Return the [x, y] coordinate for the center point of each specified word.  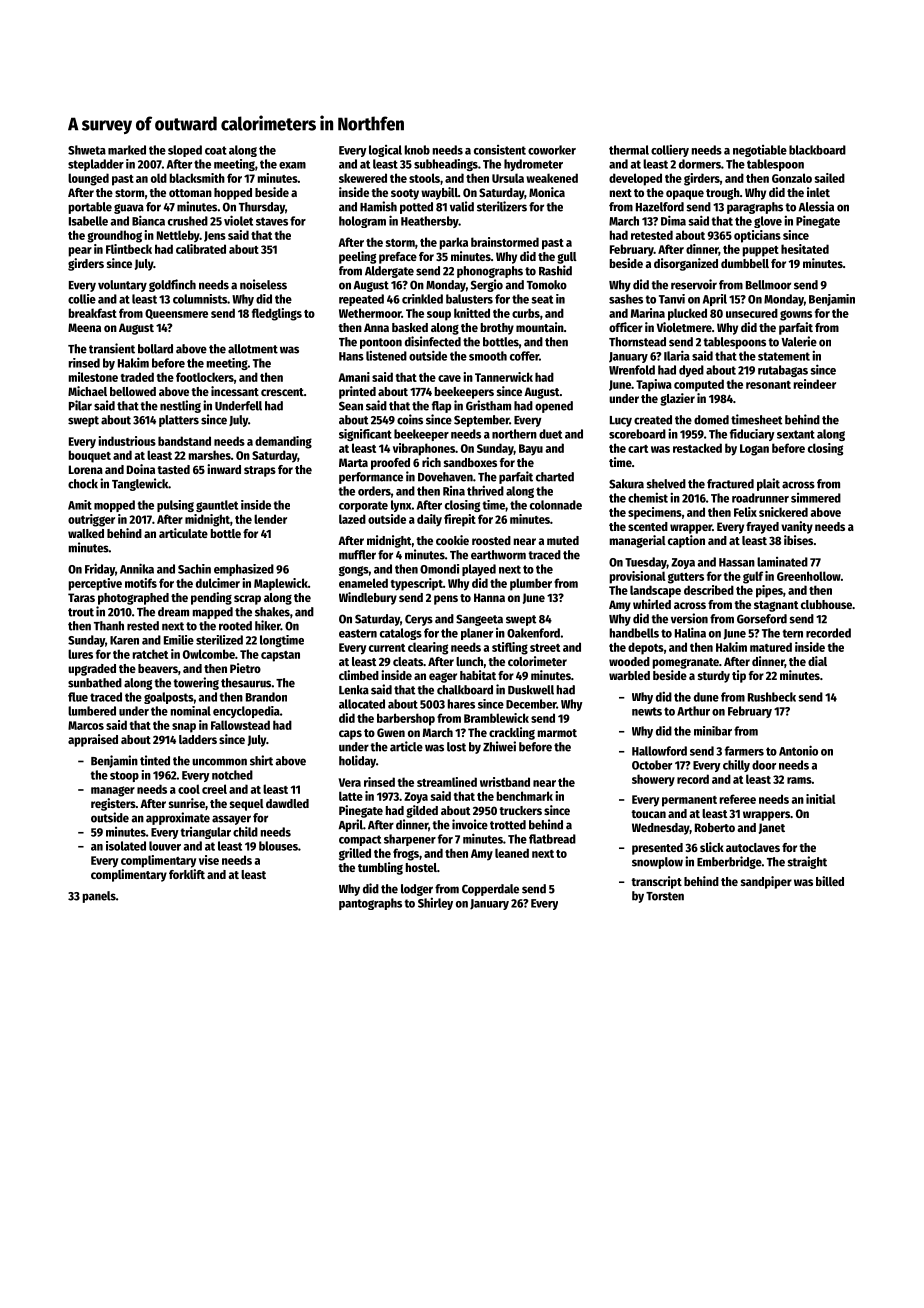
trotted [508, 825]
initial [821, 799]
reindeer [815, 384]
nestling [180, 406]
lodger [417, 890]
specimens [655, 513]
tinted [155, 760]
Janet [772, 828]
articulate [183, 533]
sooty [405, 194]
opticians [757, 236]
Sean [351, 406]
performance [371, 478]
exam [292, 165]
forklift [187, 874]
